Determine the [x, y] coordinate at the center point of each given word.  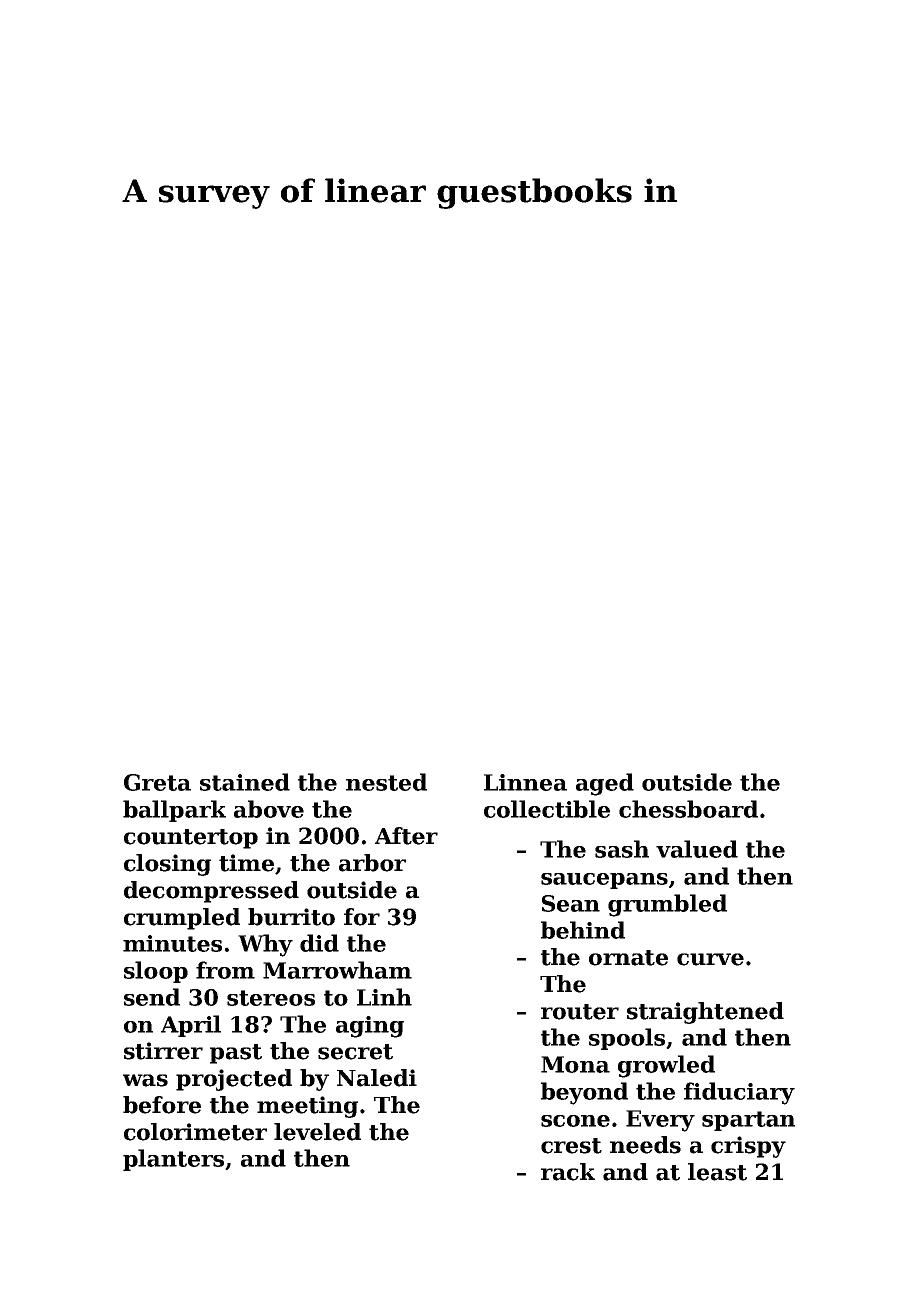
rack [568, 1172]
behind [583, 930]
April [191, 1026]
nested [386, 782]
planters [173, 1160]
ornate [628, 958]
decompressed [211, 892]
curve [710, 959]
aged [605, 784]
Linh [384, 997]
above [269, 809]
